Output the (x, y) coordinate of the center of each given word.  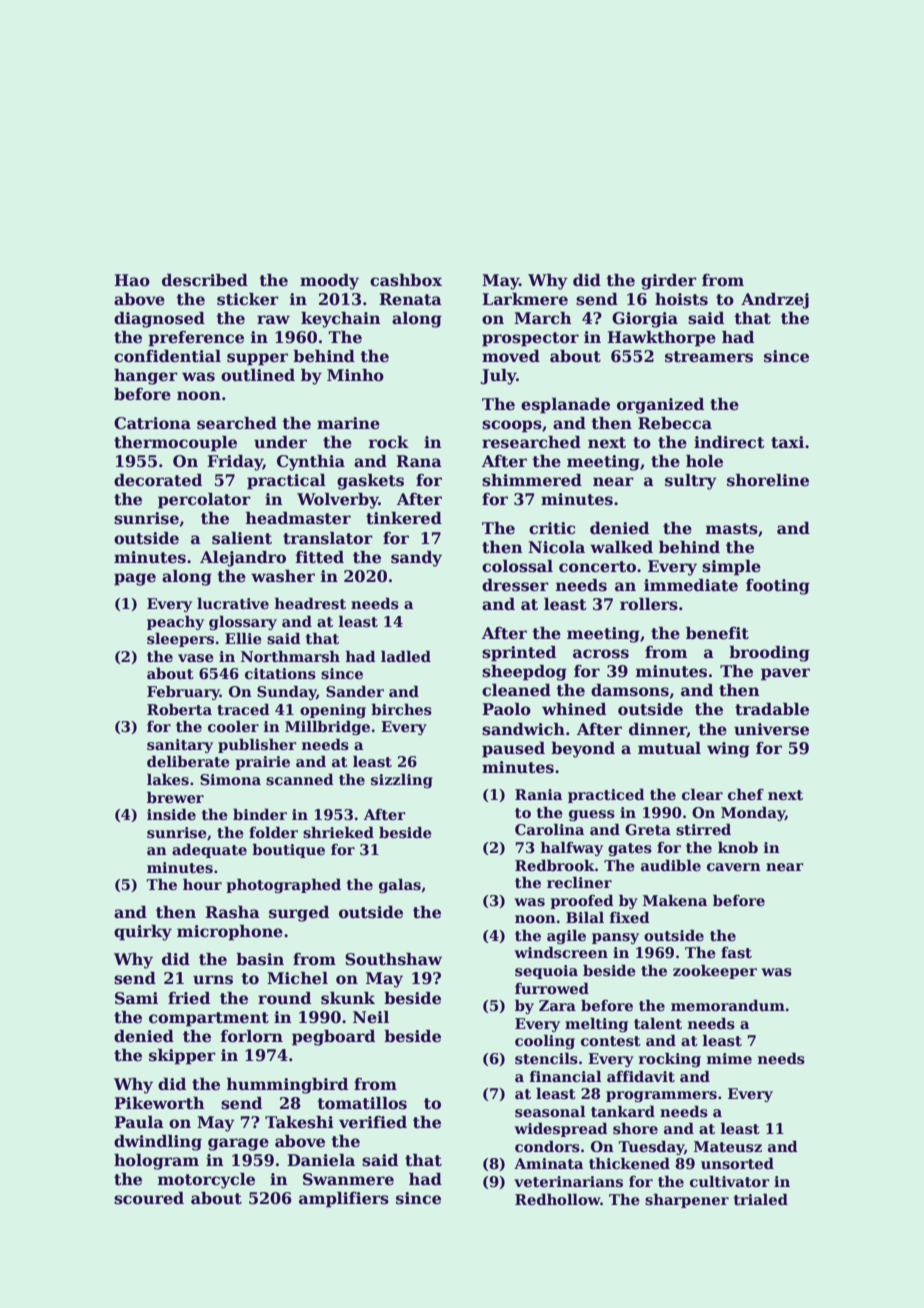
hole (704, 461)
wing (728, 750)
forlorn (252, 1036)
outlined (258, 375)
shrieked (338, 832)
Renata (410, 299)
